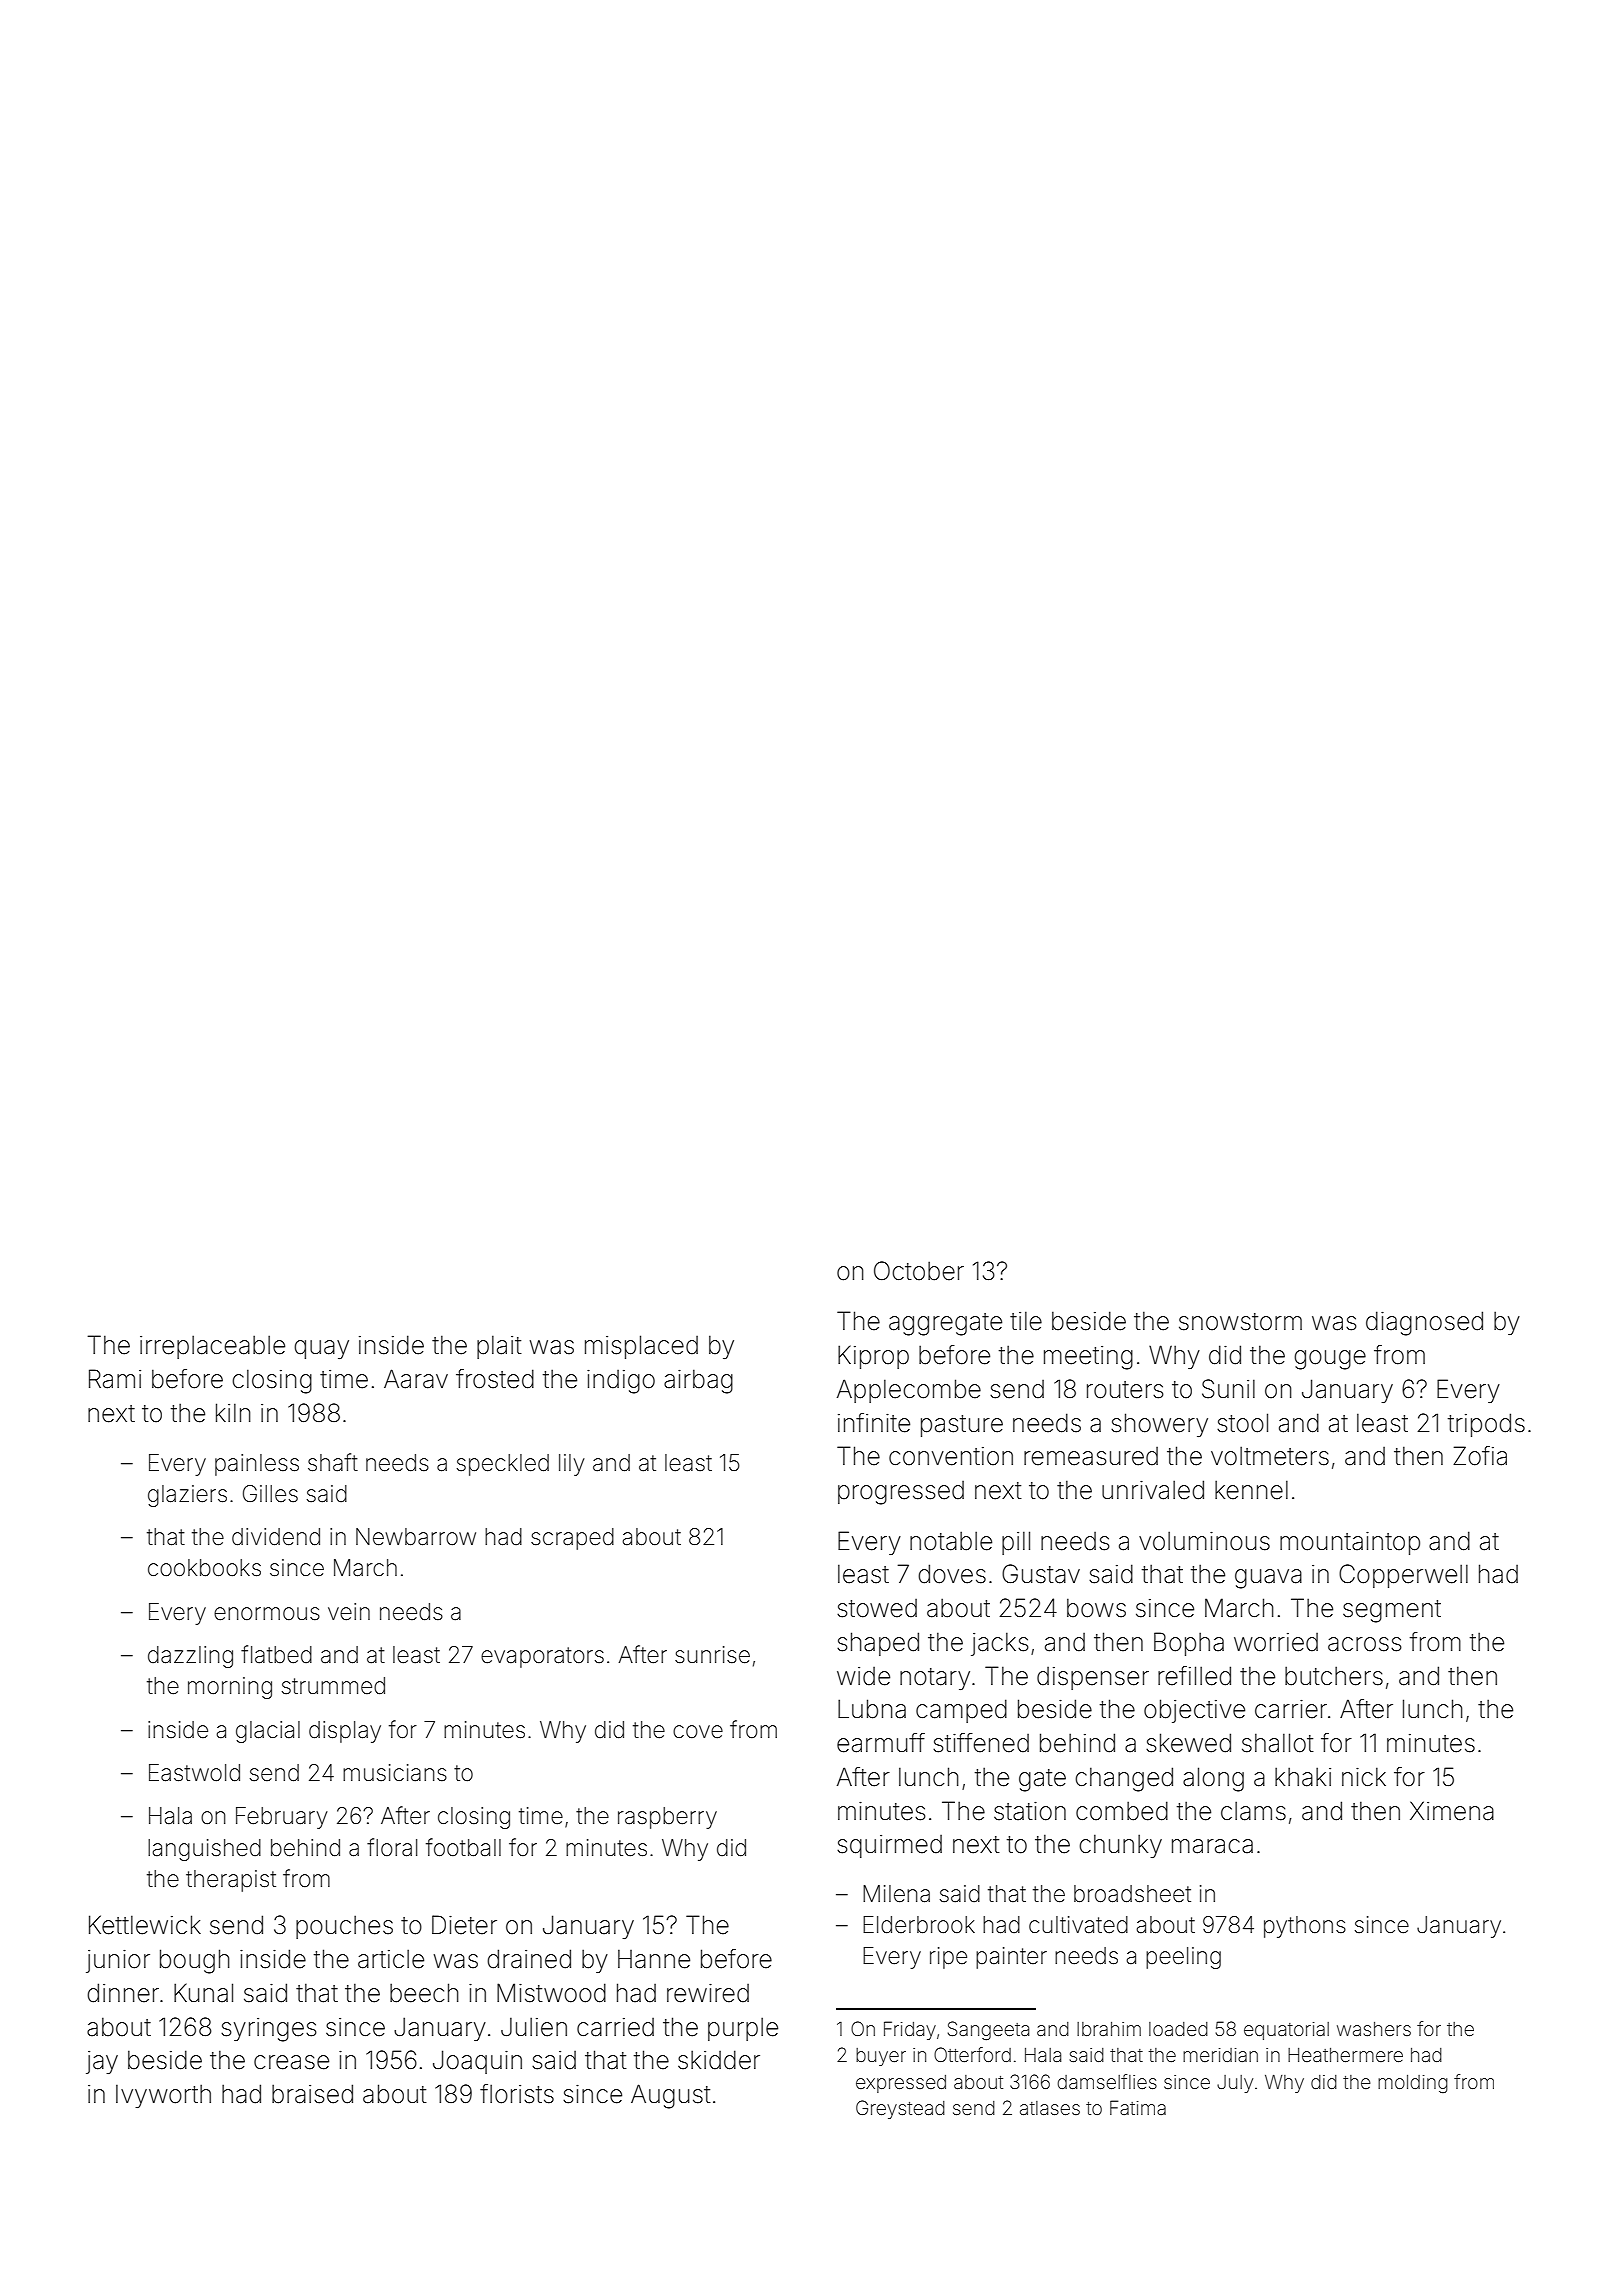 The width and height of the page is (1620, 2292). Describe the element at coordinates (719, 2060) in the page. I see `skidder` at that location.
